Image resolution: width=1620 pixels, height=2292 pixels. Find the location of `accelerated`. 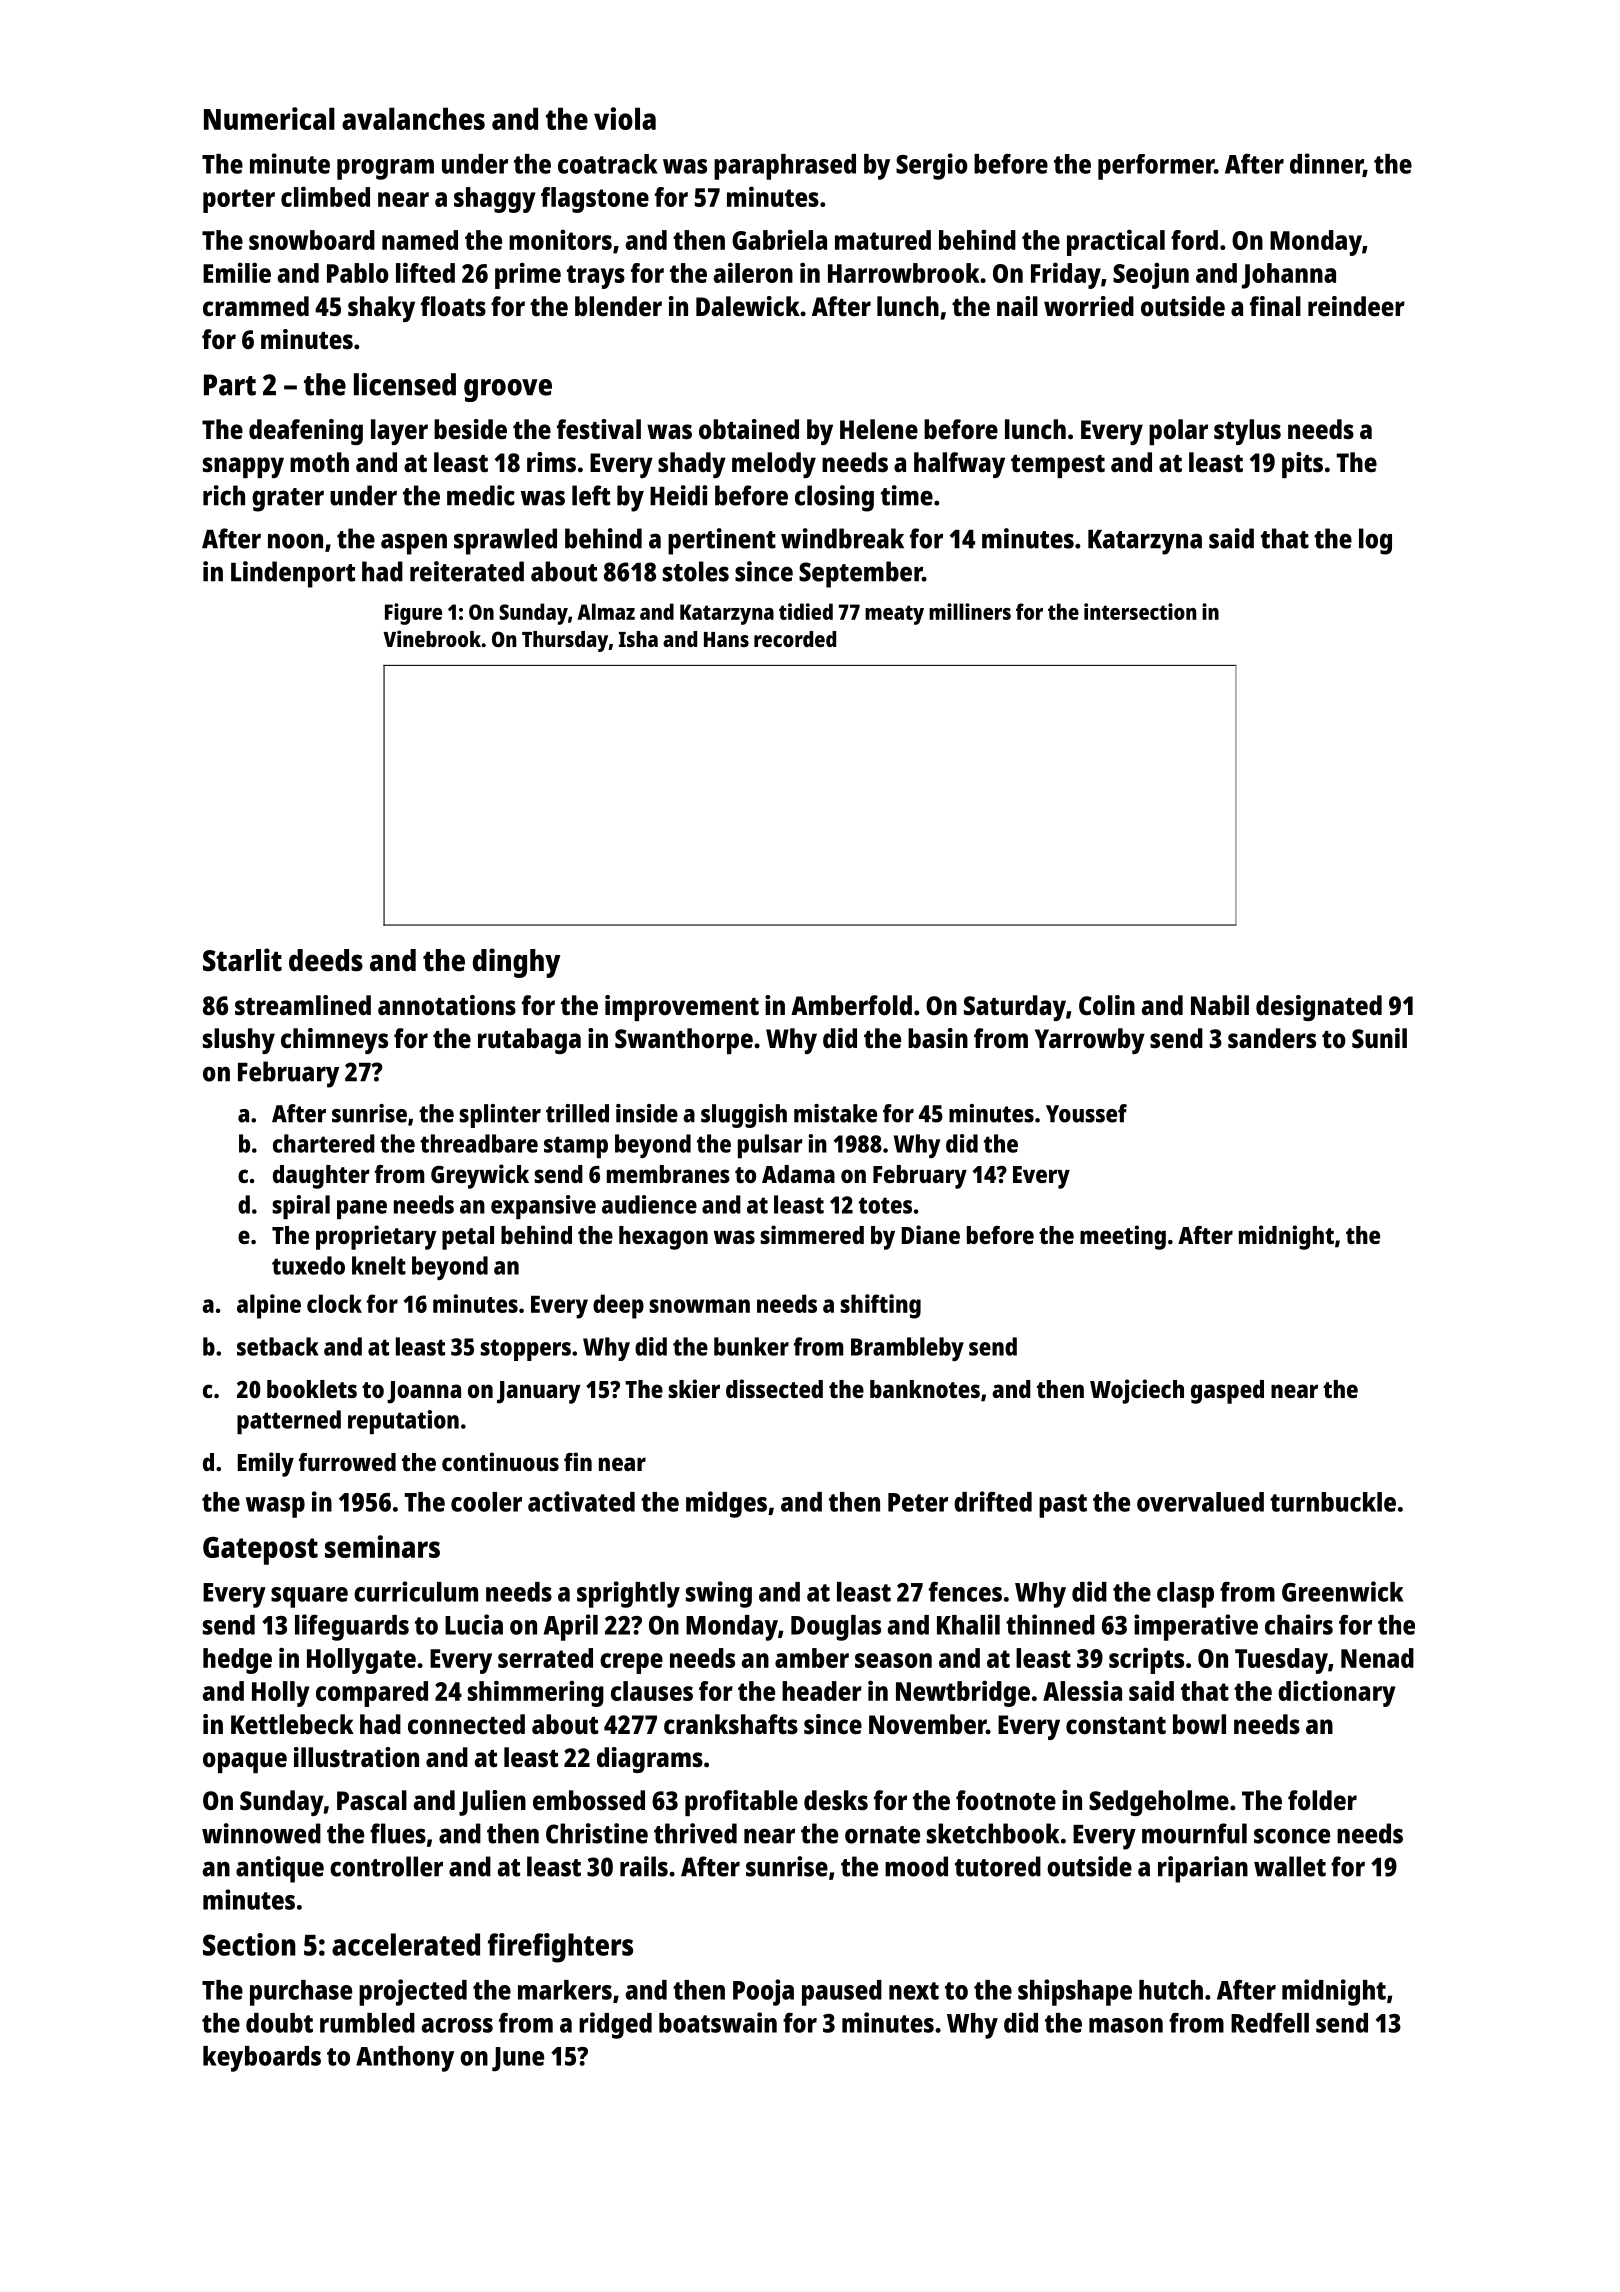

accelerated is located at coordinates (406, 1944).
